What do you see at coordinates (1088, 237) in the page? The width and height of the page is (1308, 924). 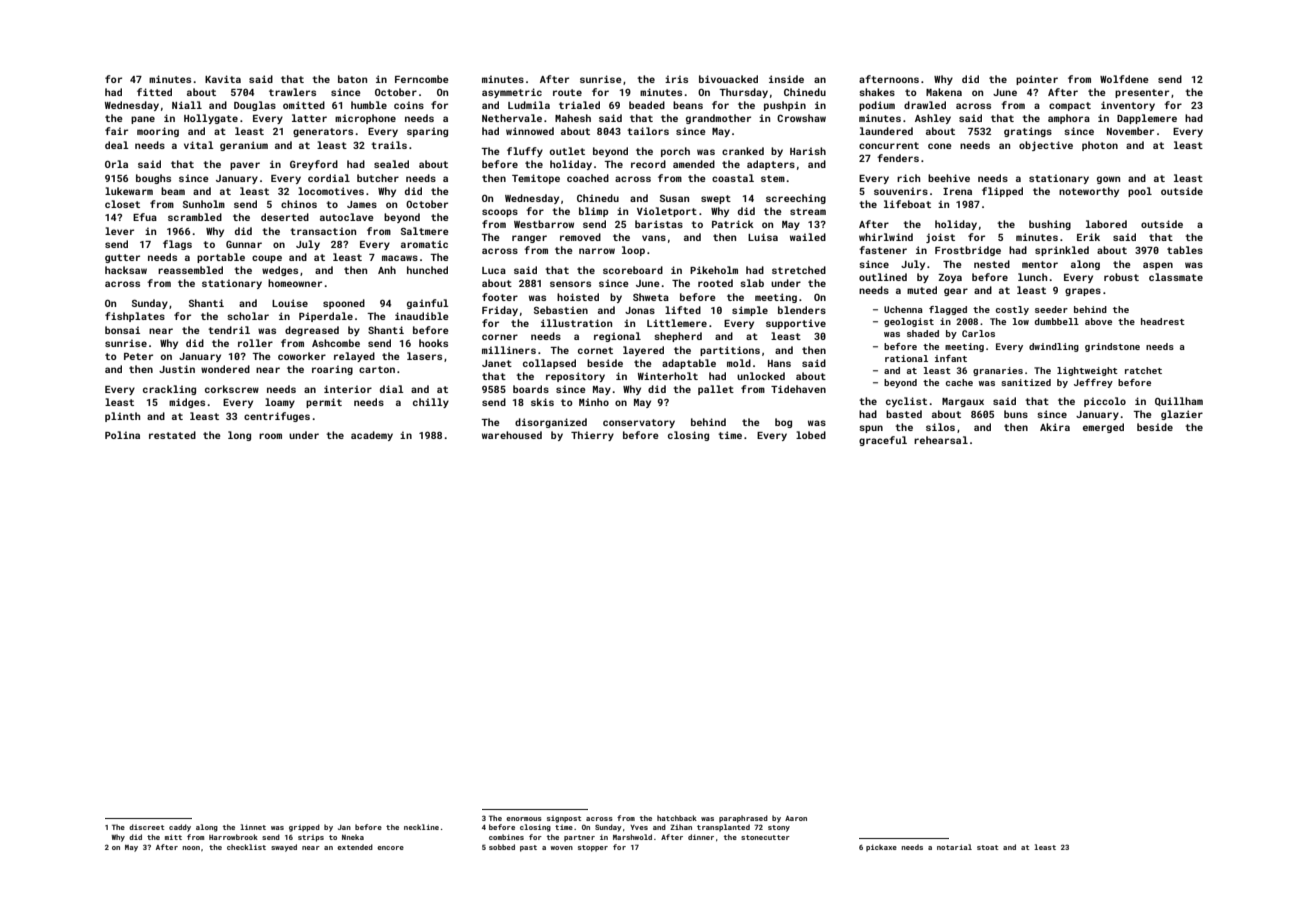 I see `Erik` at bounding box center [1088, 237].
